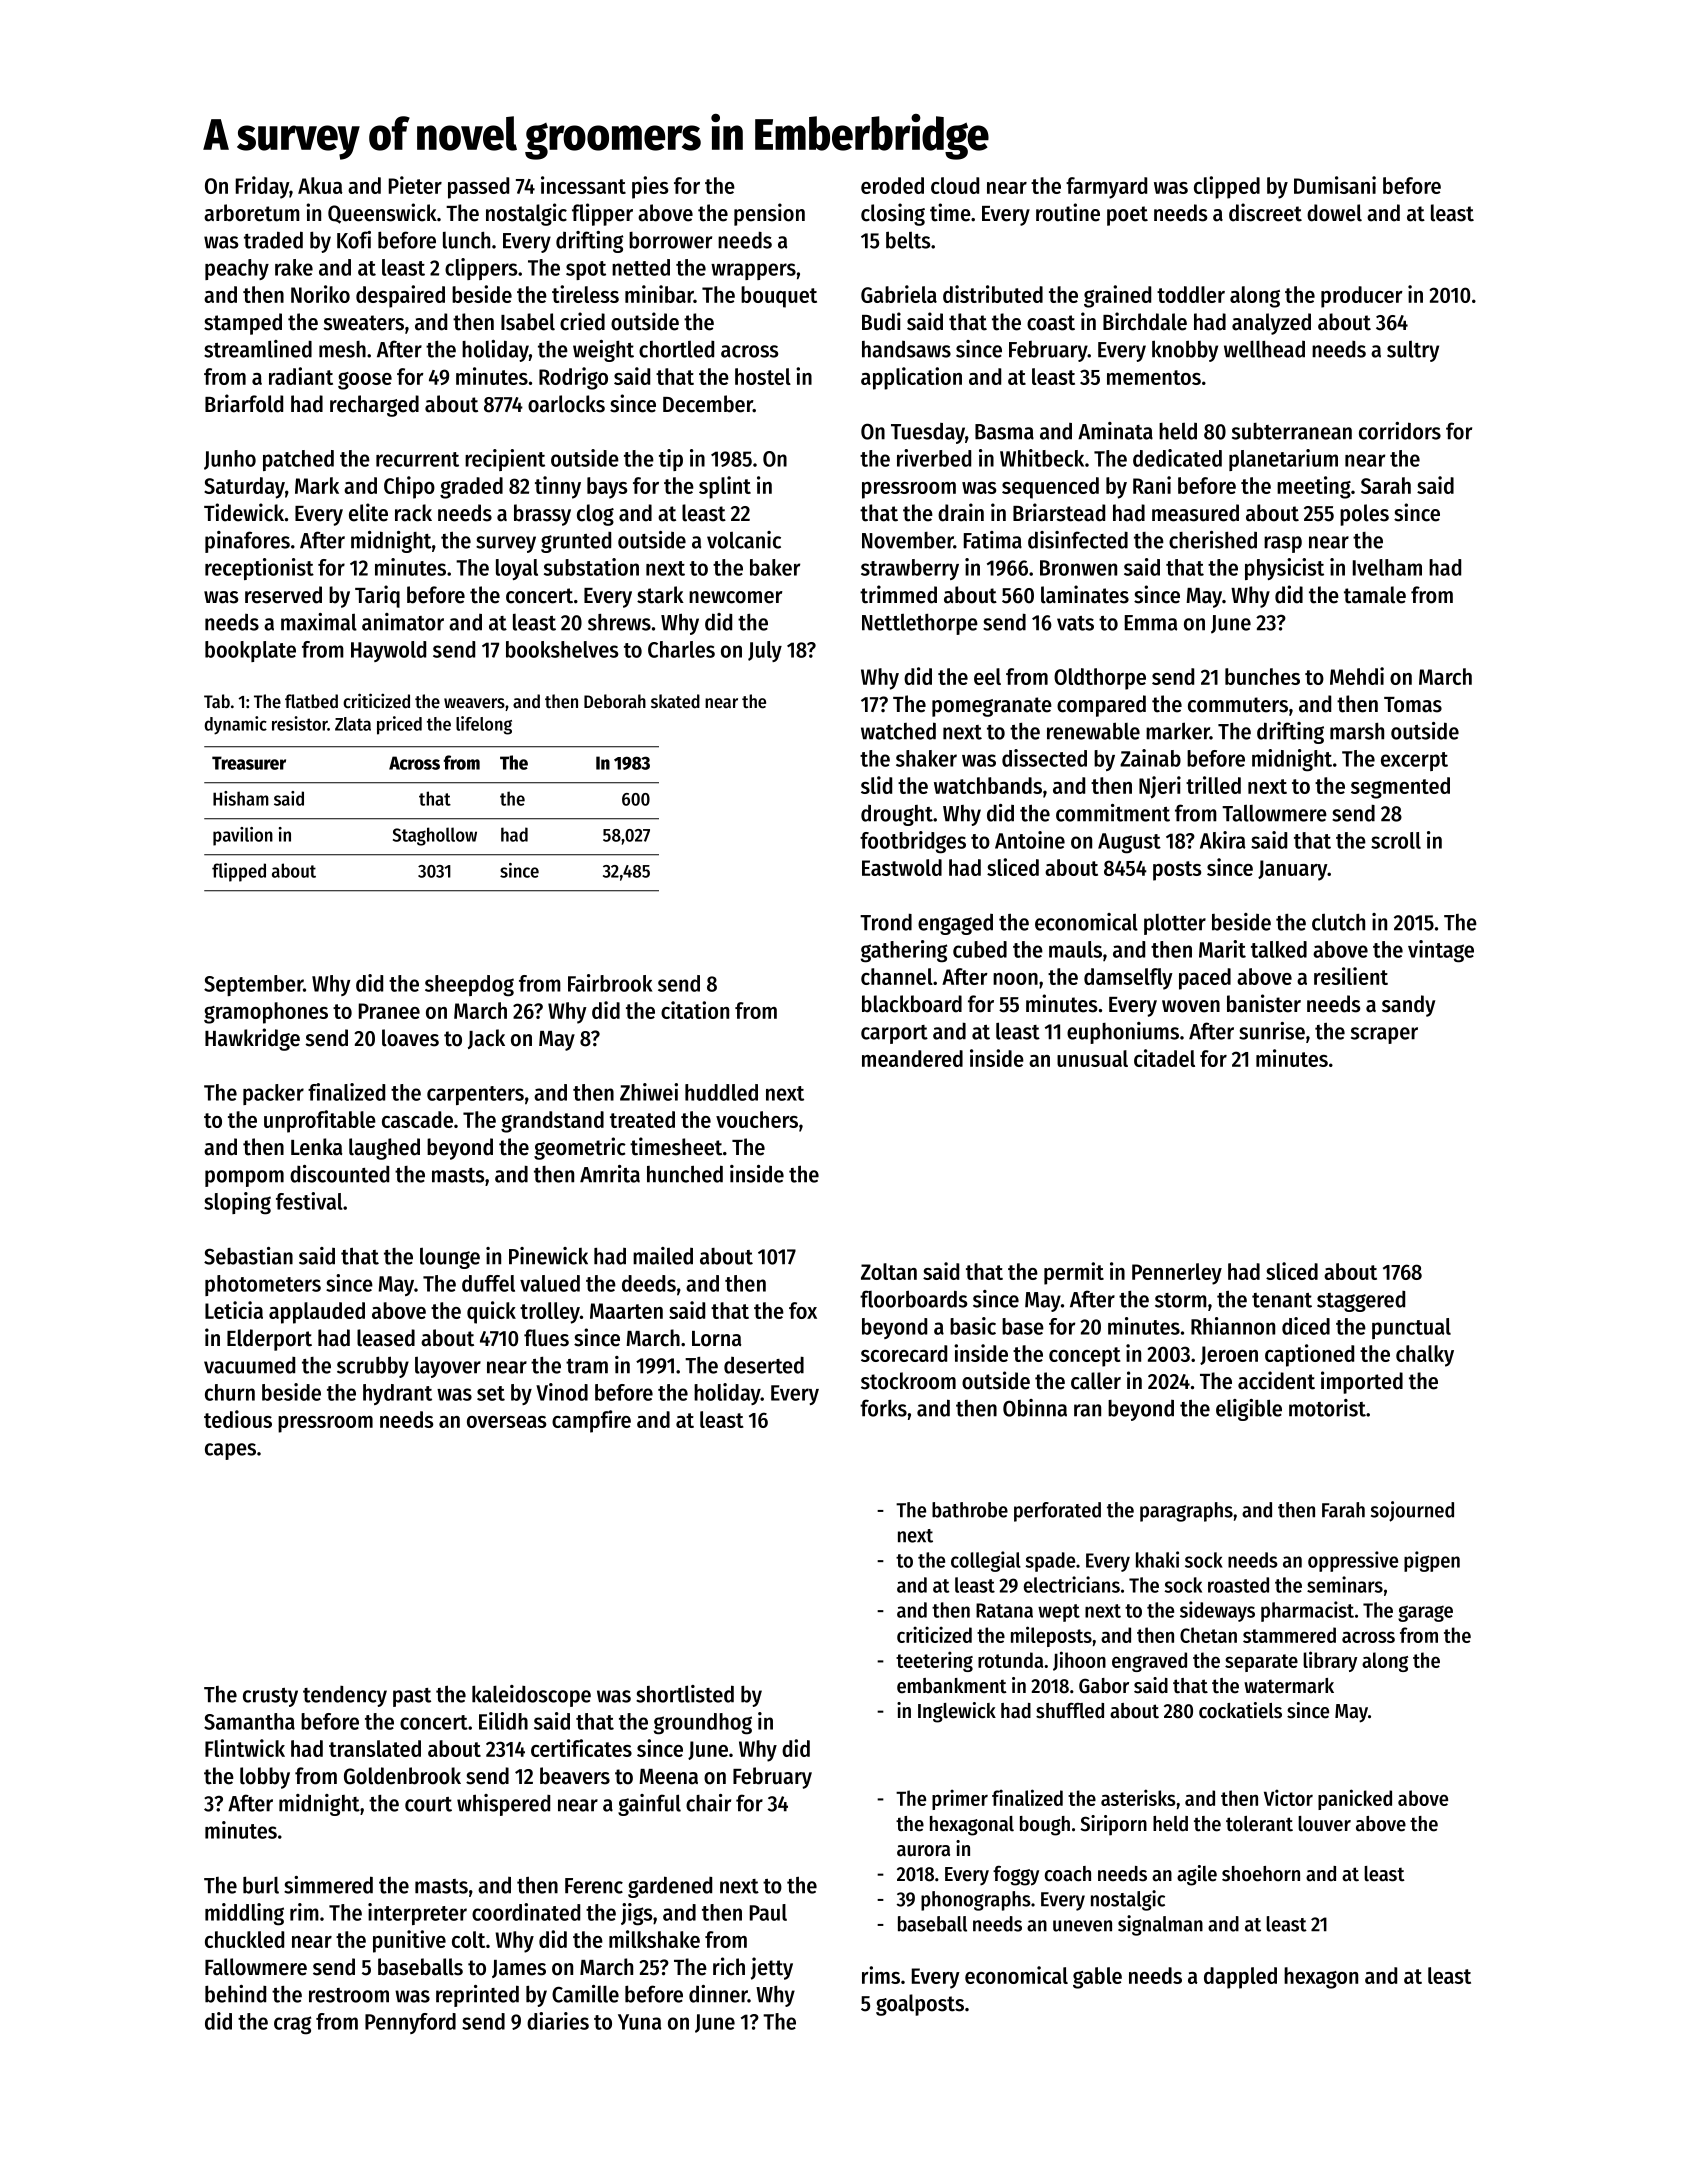 The image size is (1683, 2178). I want to click on pies, so click(650, 187).
